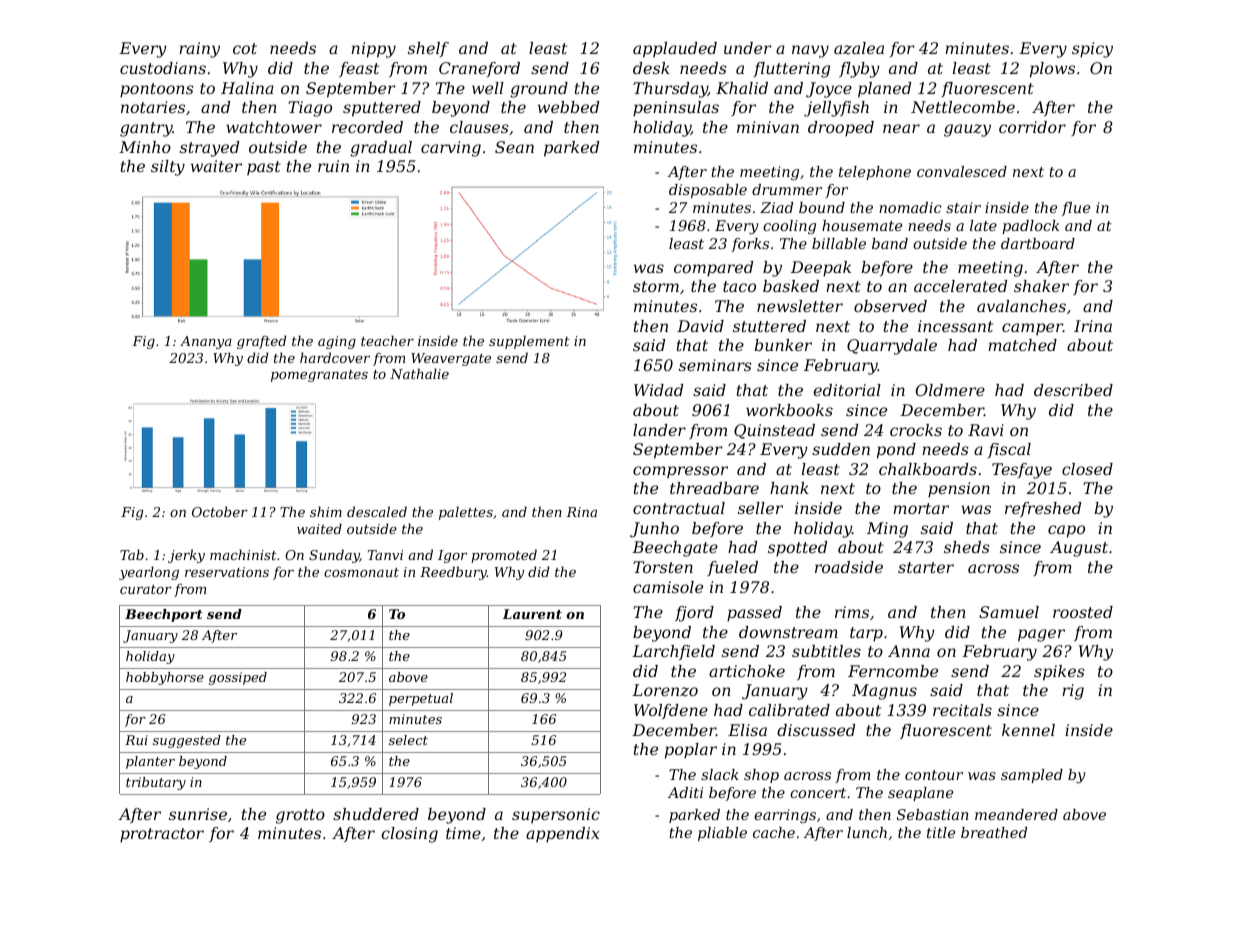  I want to click on cot, so click(245, 48).
